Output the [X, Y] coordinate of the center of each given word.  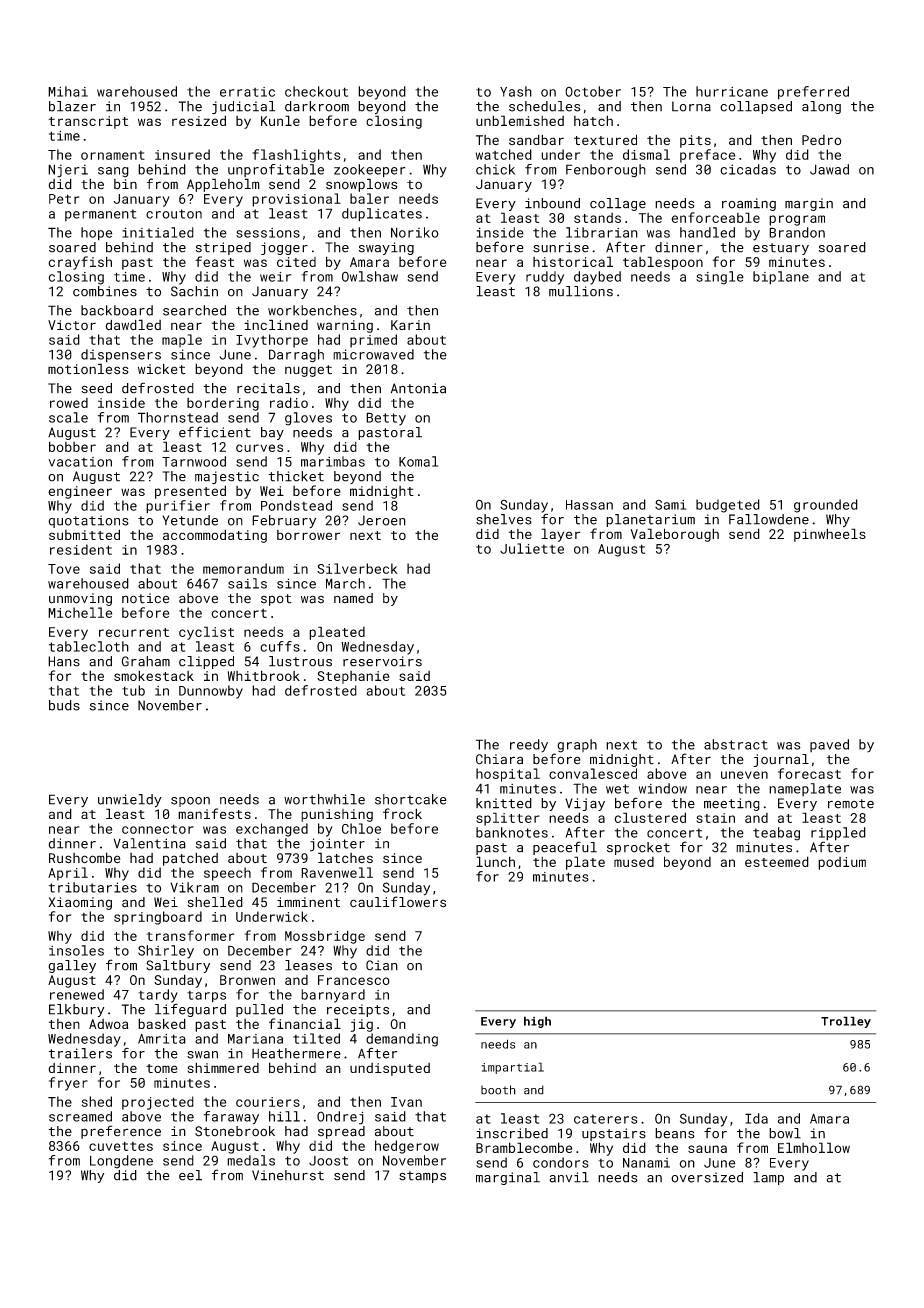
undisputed [390, 1069]
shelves [504, 519]
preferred [813, 93]
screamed [80, 1116]
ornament [113, 155]
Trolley [846, 1022]
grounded [826, 506]
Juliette [532, 548]
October [593, 91]
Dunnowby [211, 692]
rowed [69, 403]
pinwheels [830, 535]
